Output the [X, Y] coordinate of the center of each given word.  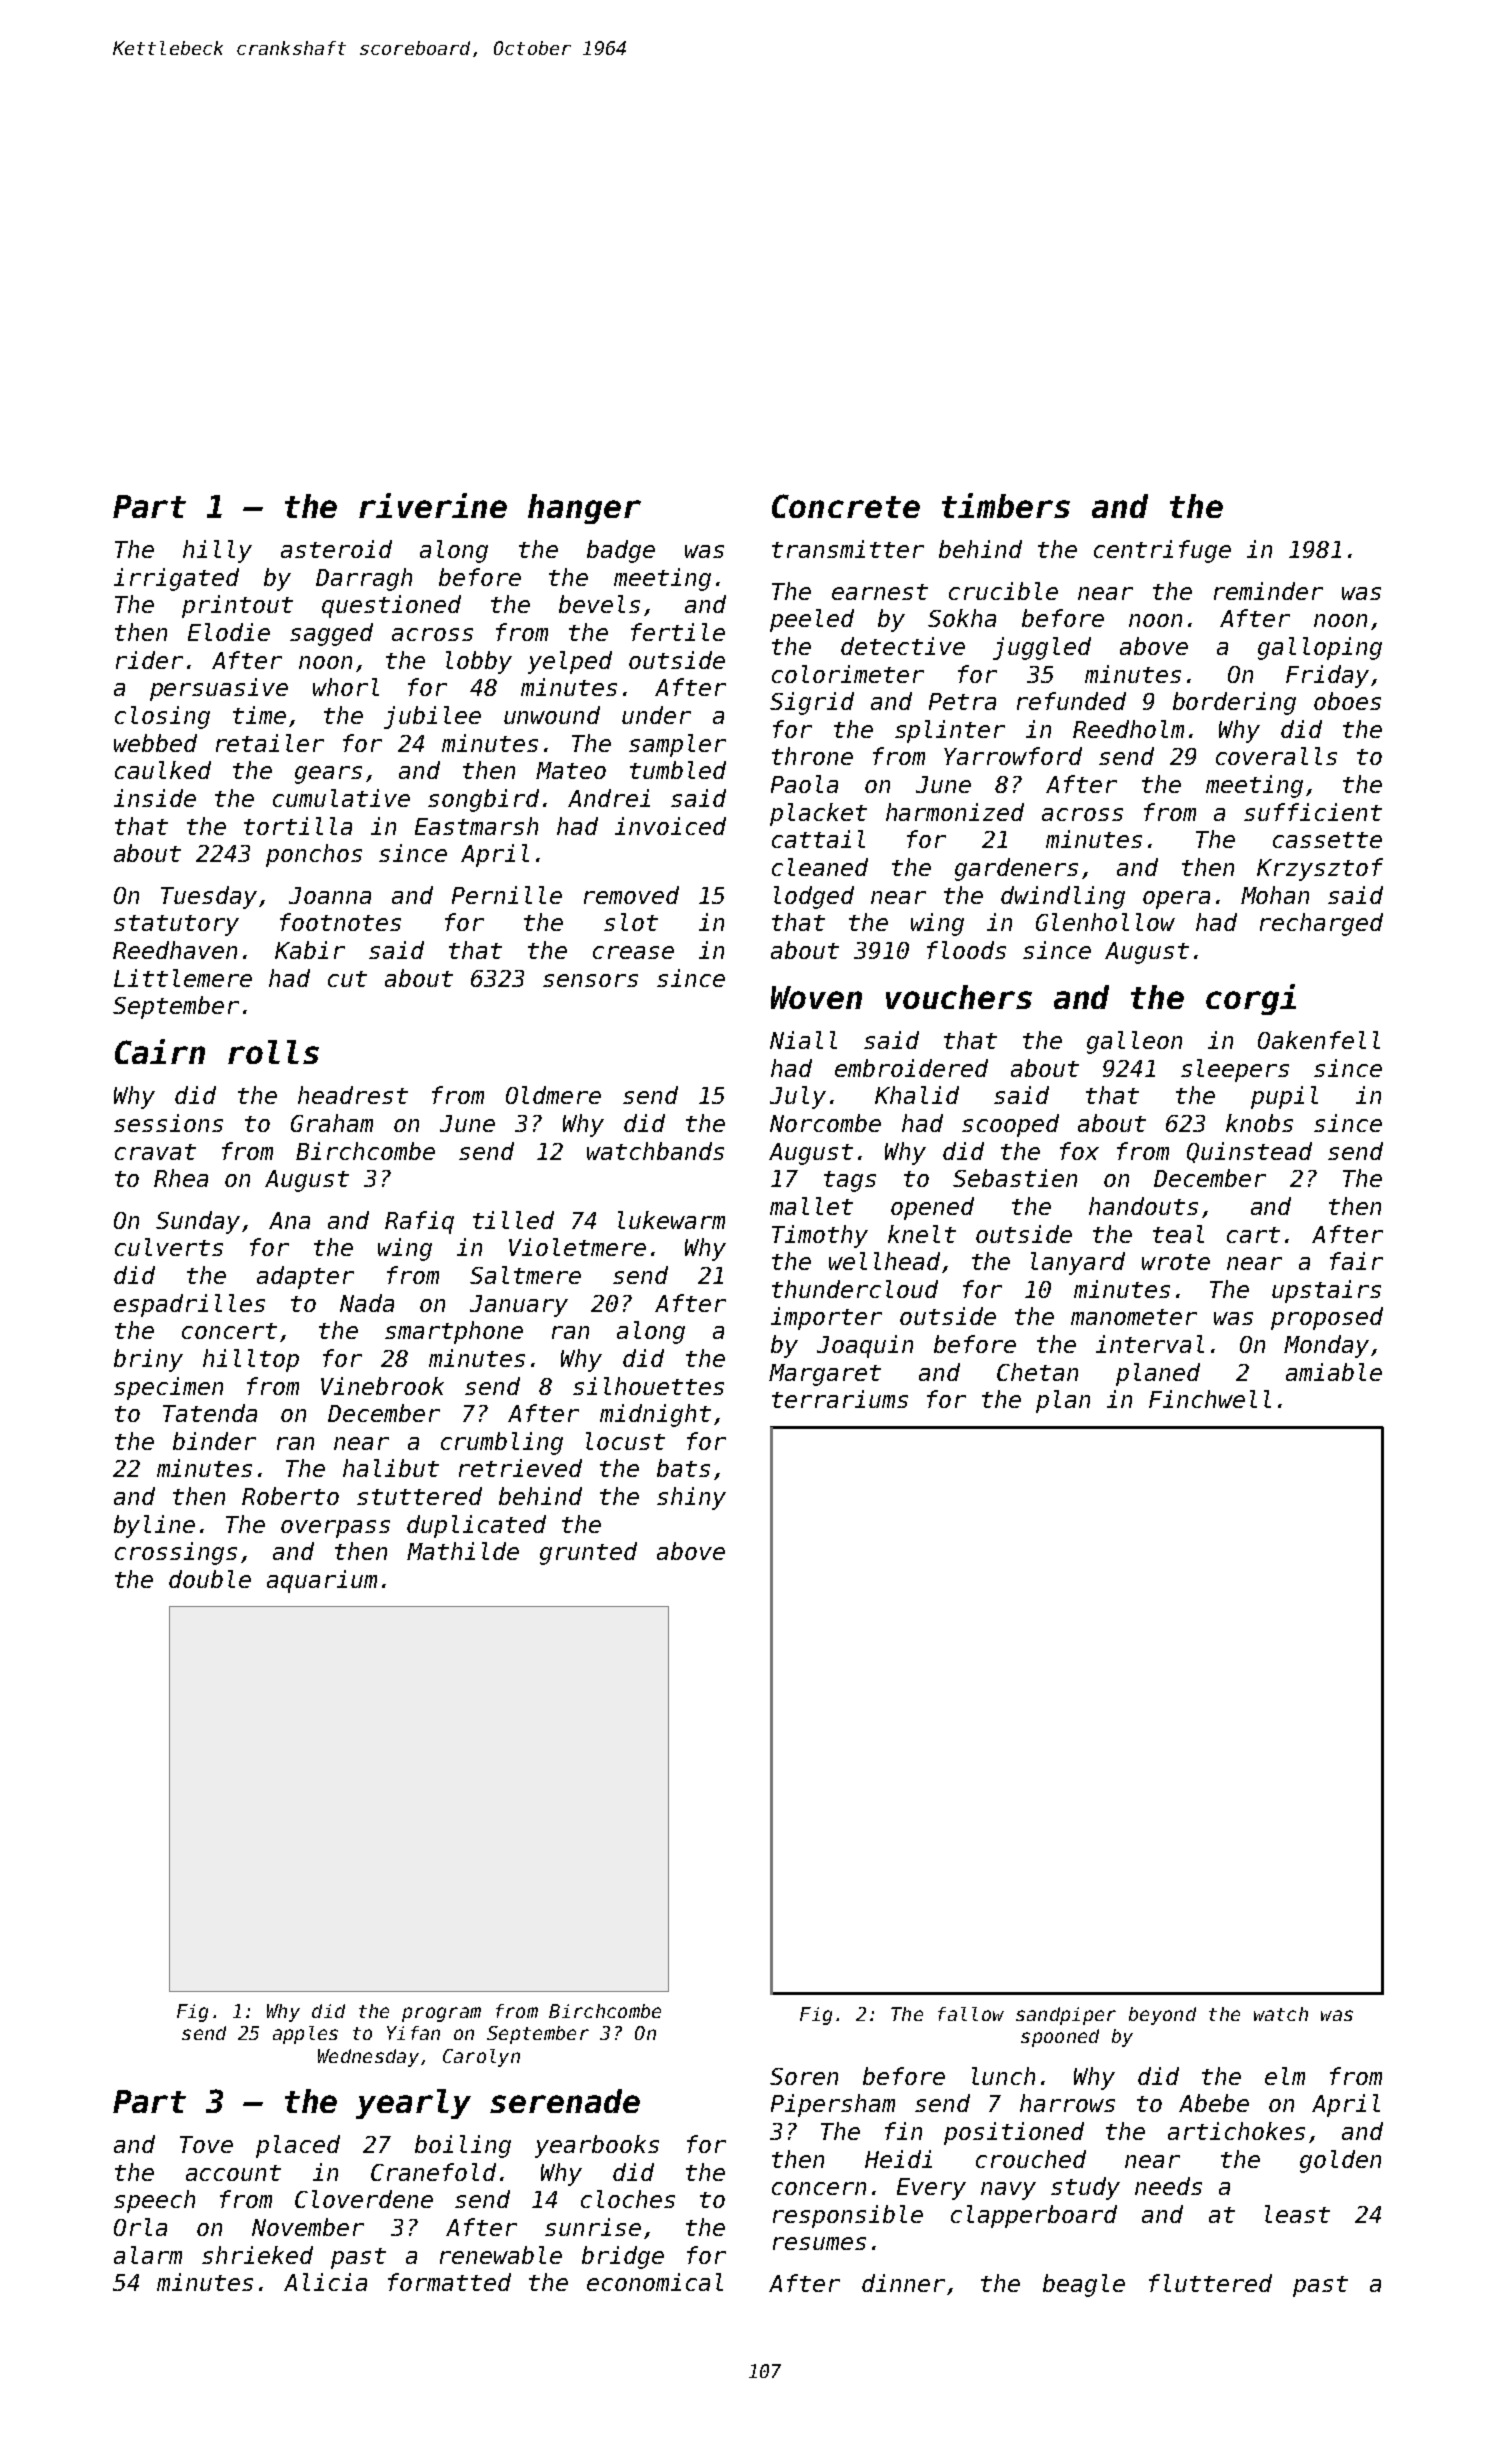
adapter [305, 1277]
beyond [1162, 2016]
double [210, 1579]
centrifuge [1162, 551]
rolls [273, 1052]
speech [154, 2201]
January [519, 1306]
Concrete [846, 506]
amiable [1334, 1372]
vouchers [959, 997]
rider [149, 660]
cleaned [820, 867]
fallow [971, 2014]
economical [655, 2282]
